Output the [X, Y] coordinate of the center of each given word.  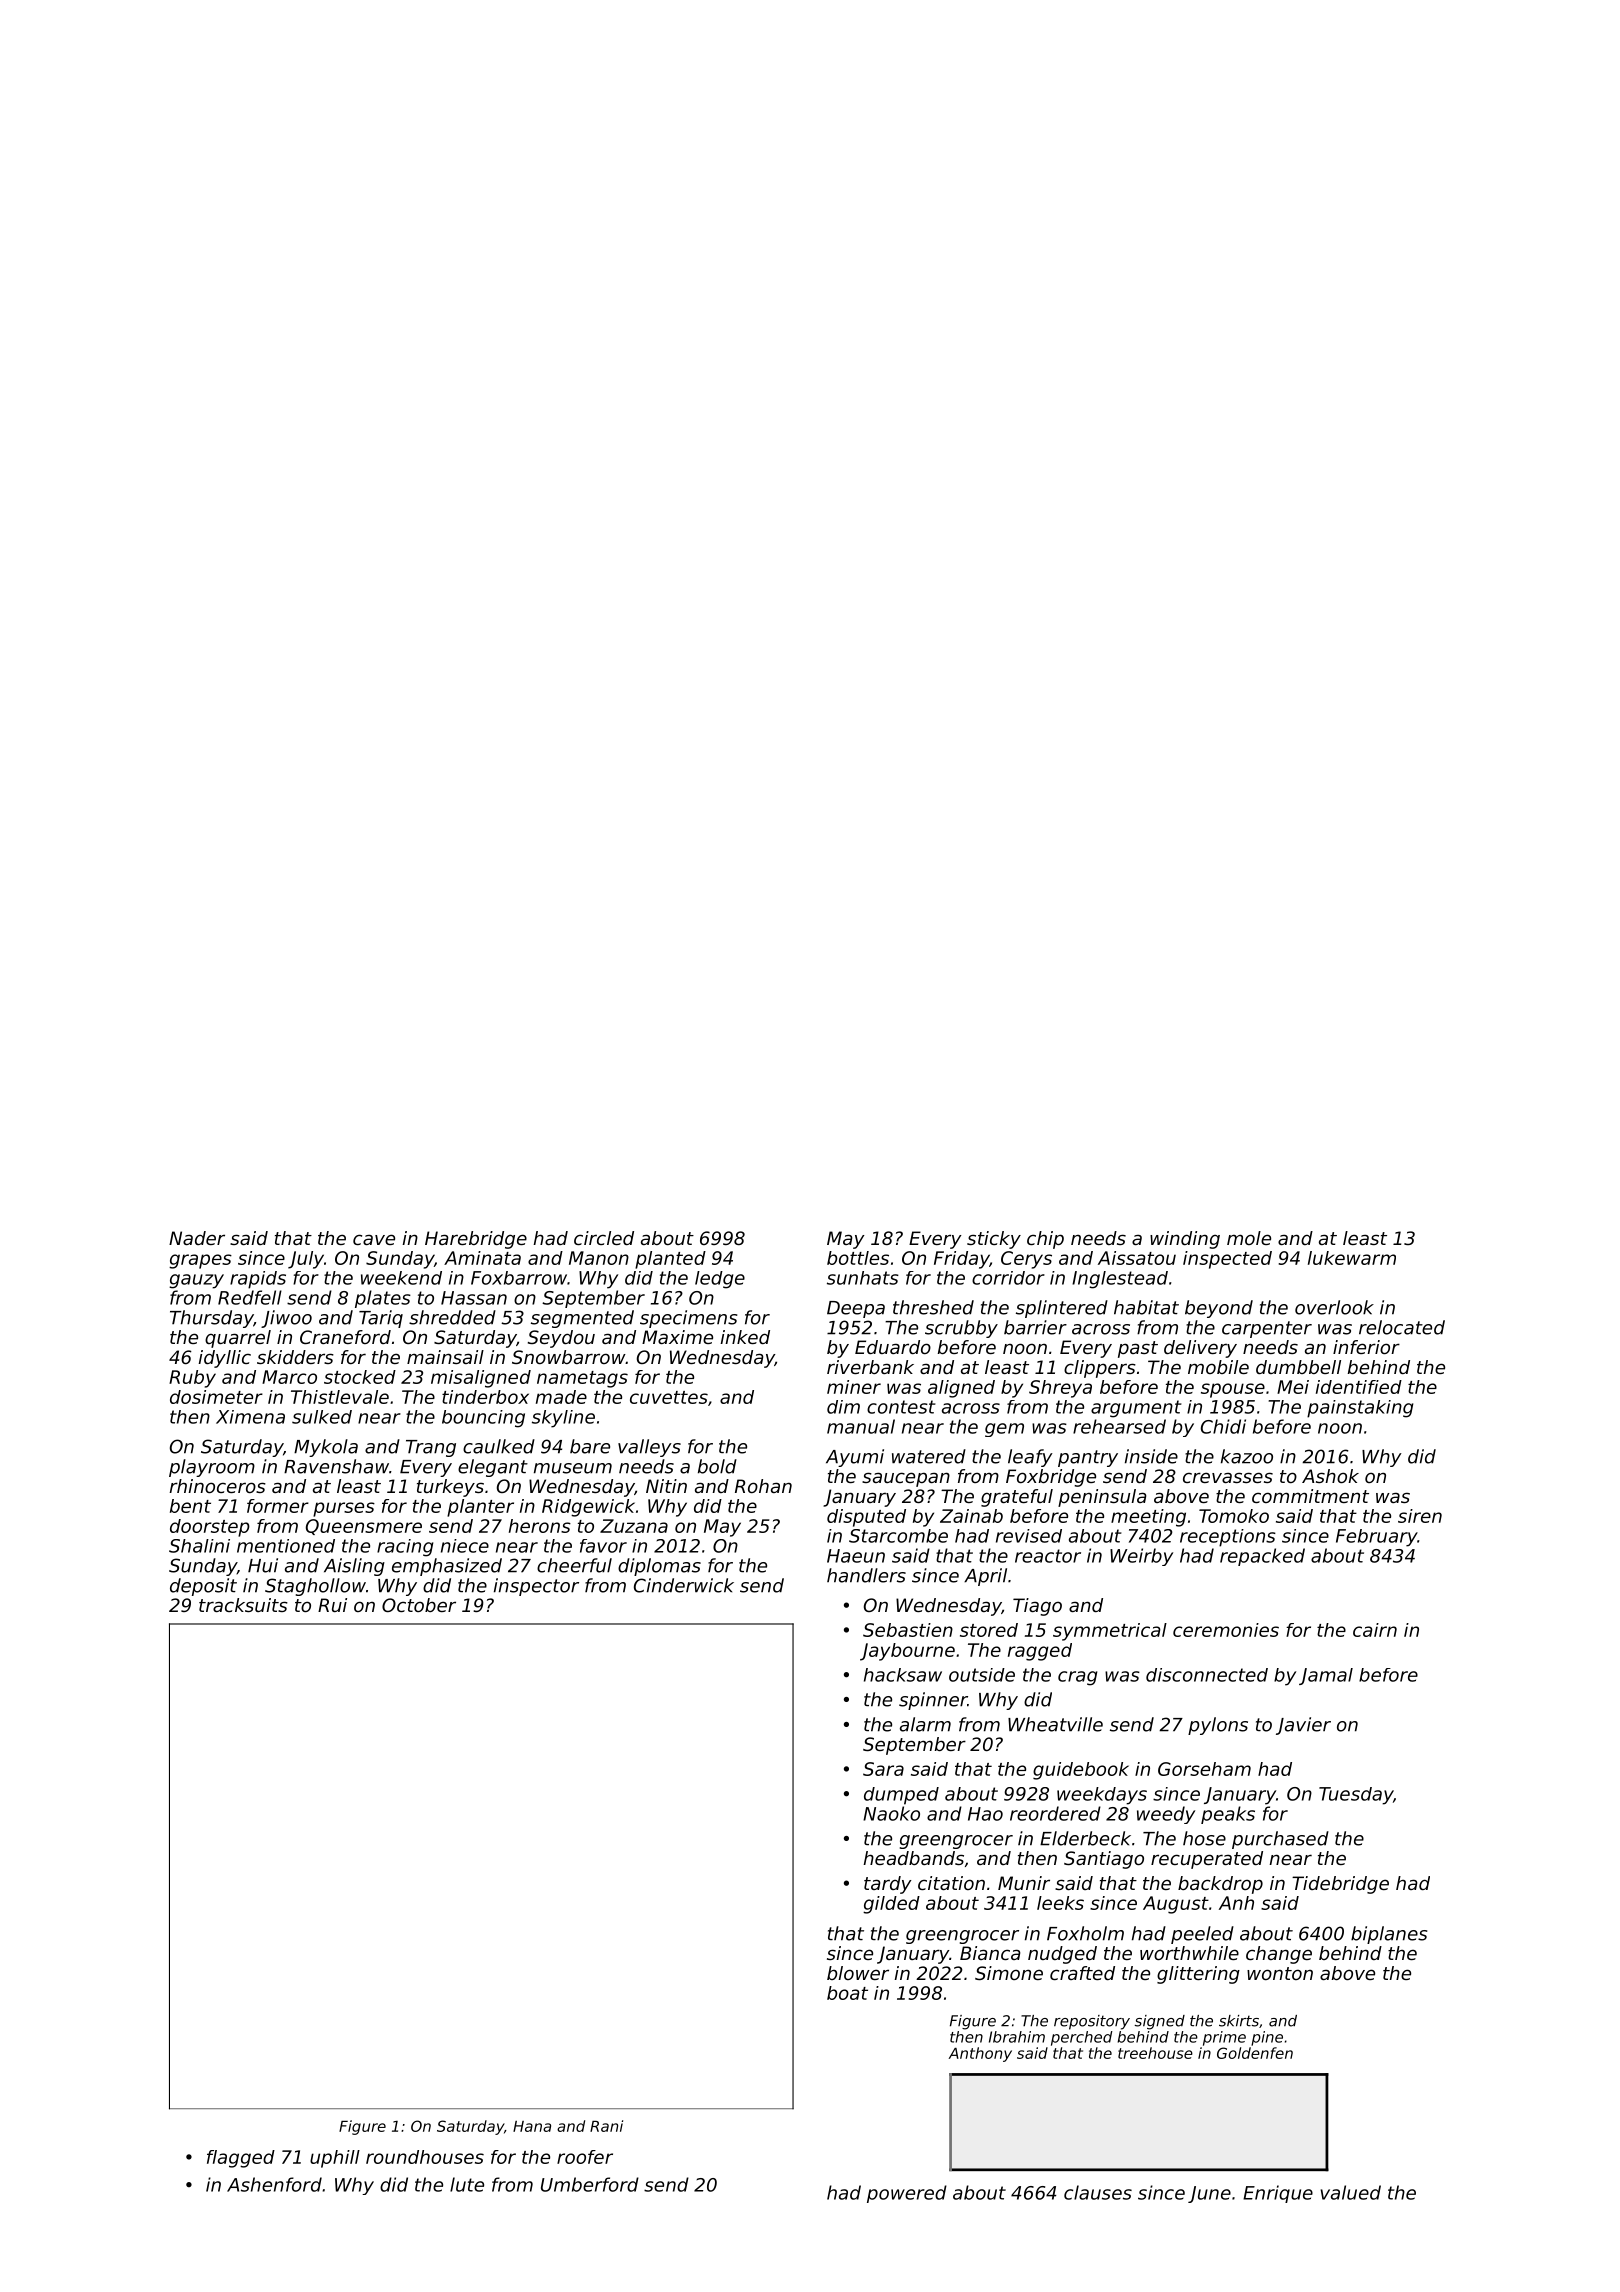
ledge [720, 1280]
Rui [332, 1605]
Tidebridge [1340, 1885]
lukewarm [1352, 1258]
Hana [532, 2126]
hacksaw [903, 1675]
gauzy [196, 1281]
